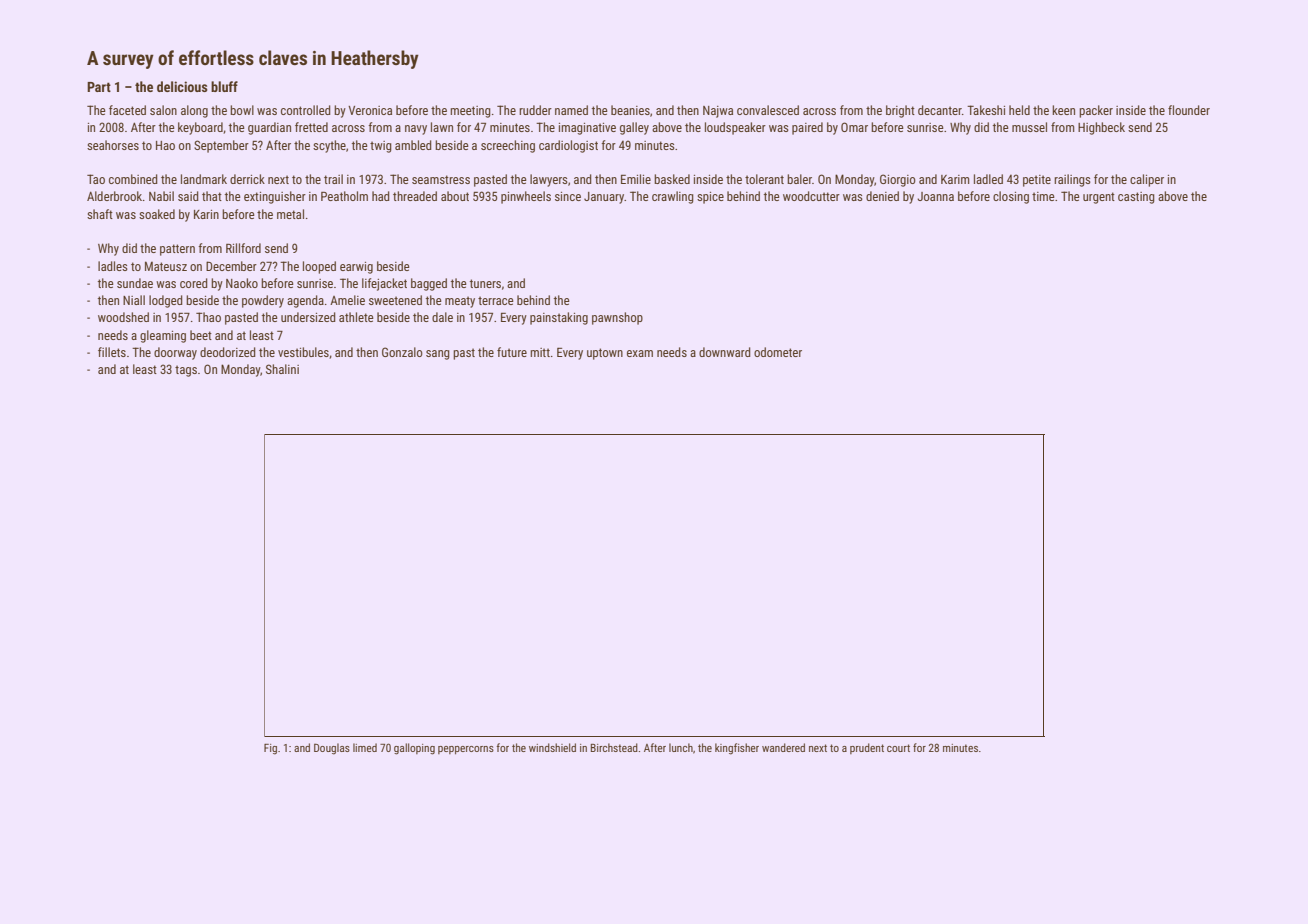  I want to click on tags, so click(186, 371).
